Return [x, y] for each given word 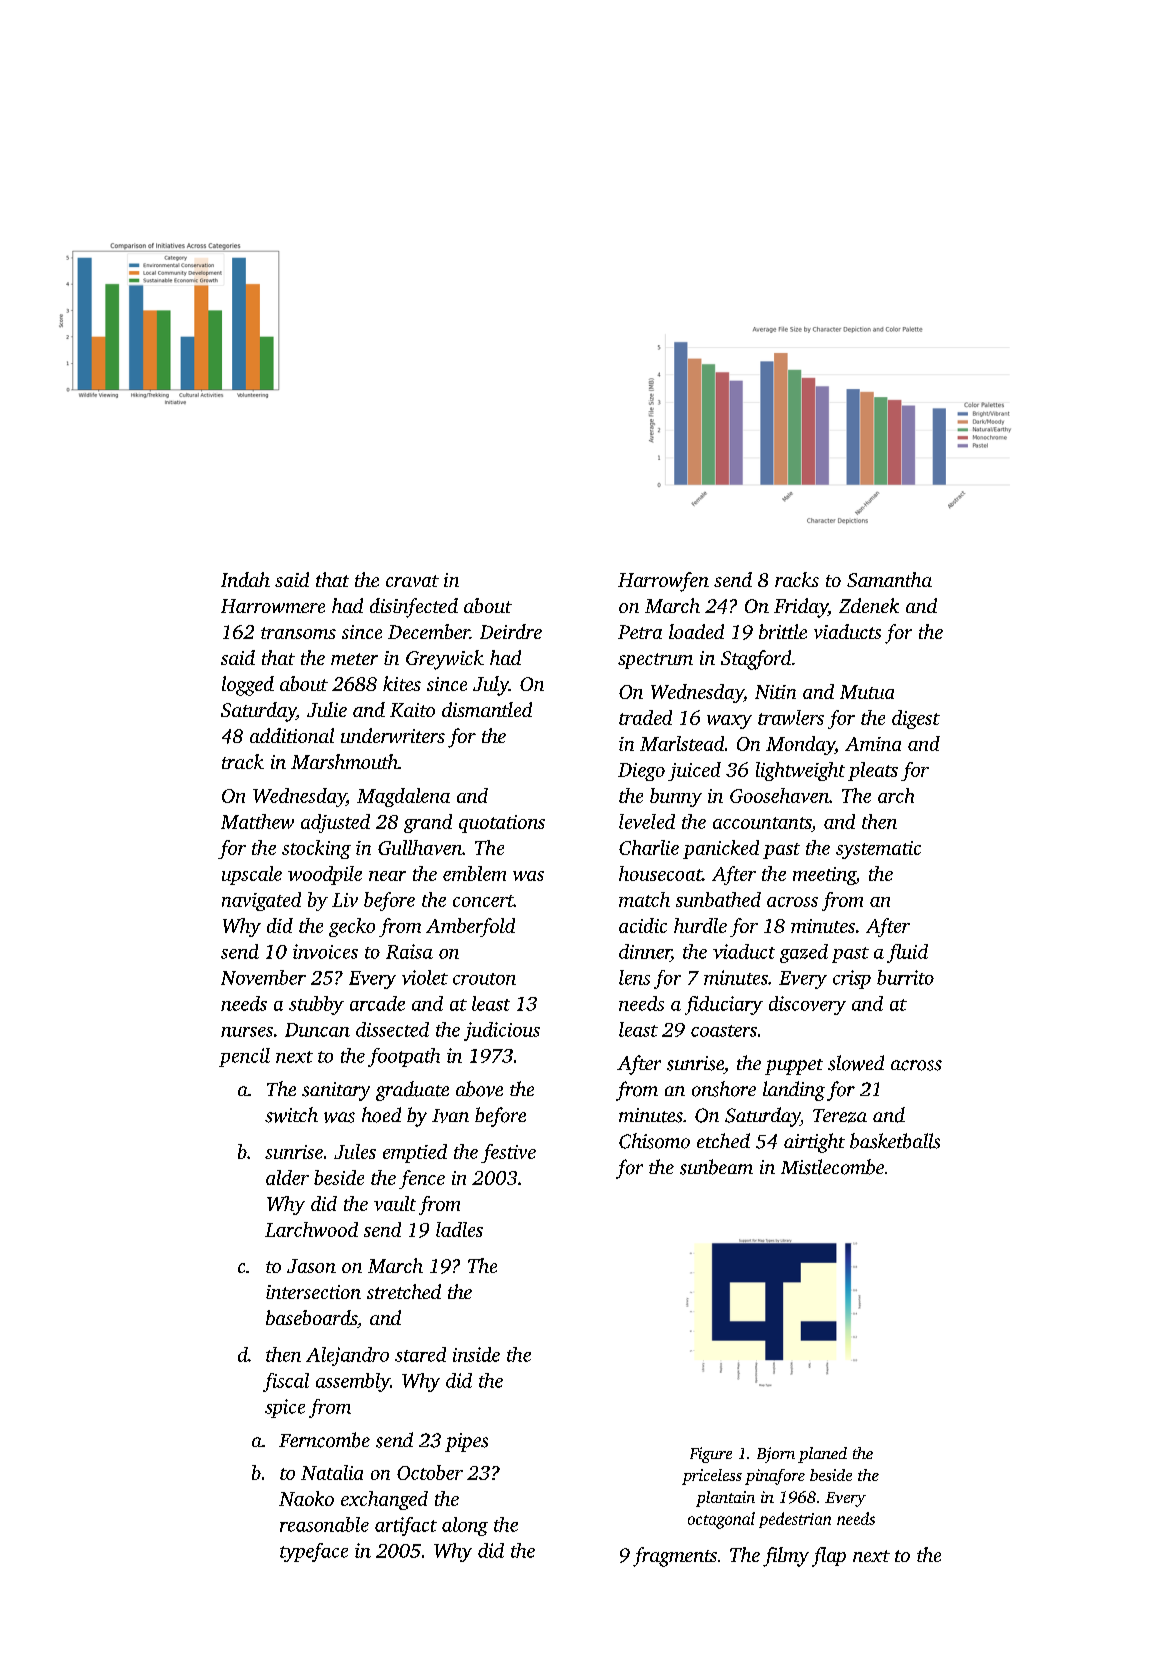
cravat [412, 581]
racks [797, 579]
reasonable [324, 1524]
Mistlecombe [832, 1167]
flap [829, 1557]
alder [287, 1177]
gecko [352, 927]
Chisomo [654, 1141]
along [465, 1526]
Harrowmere [273, 606]
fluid [907, 953]
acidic [643, 925]
